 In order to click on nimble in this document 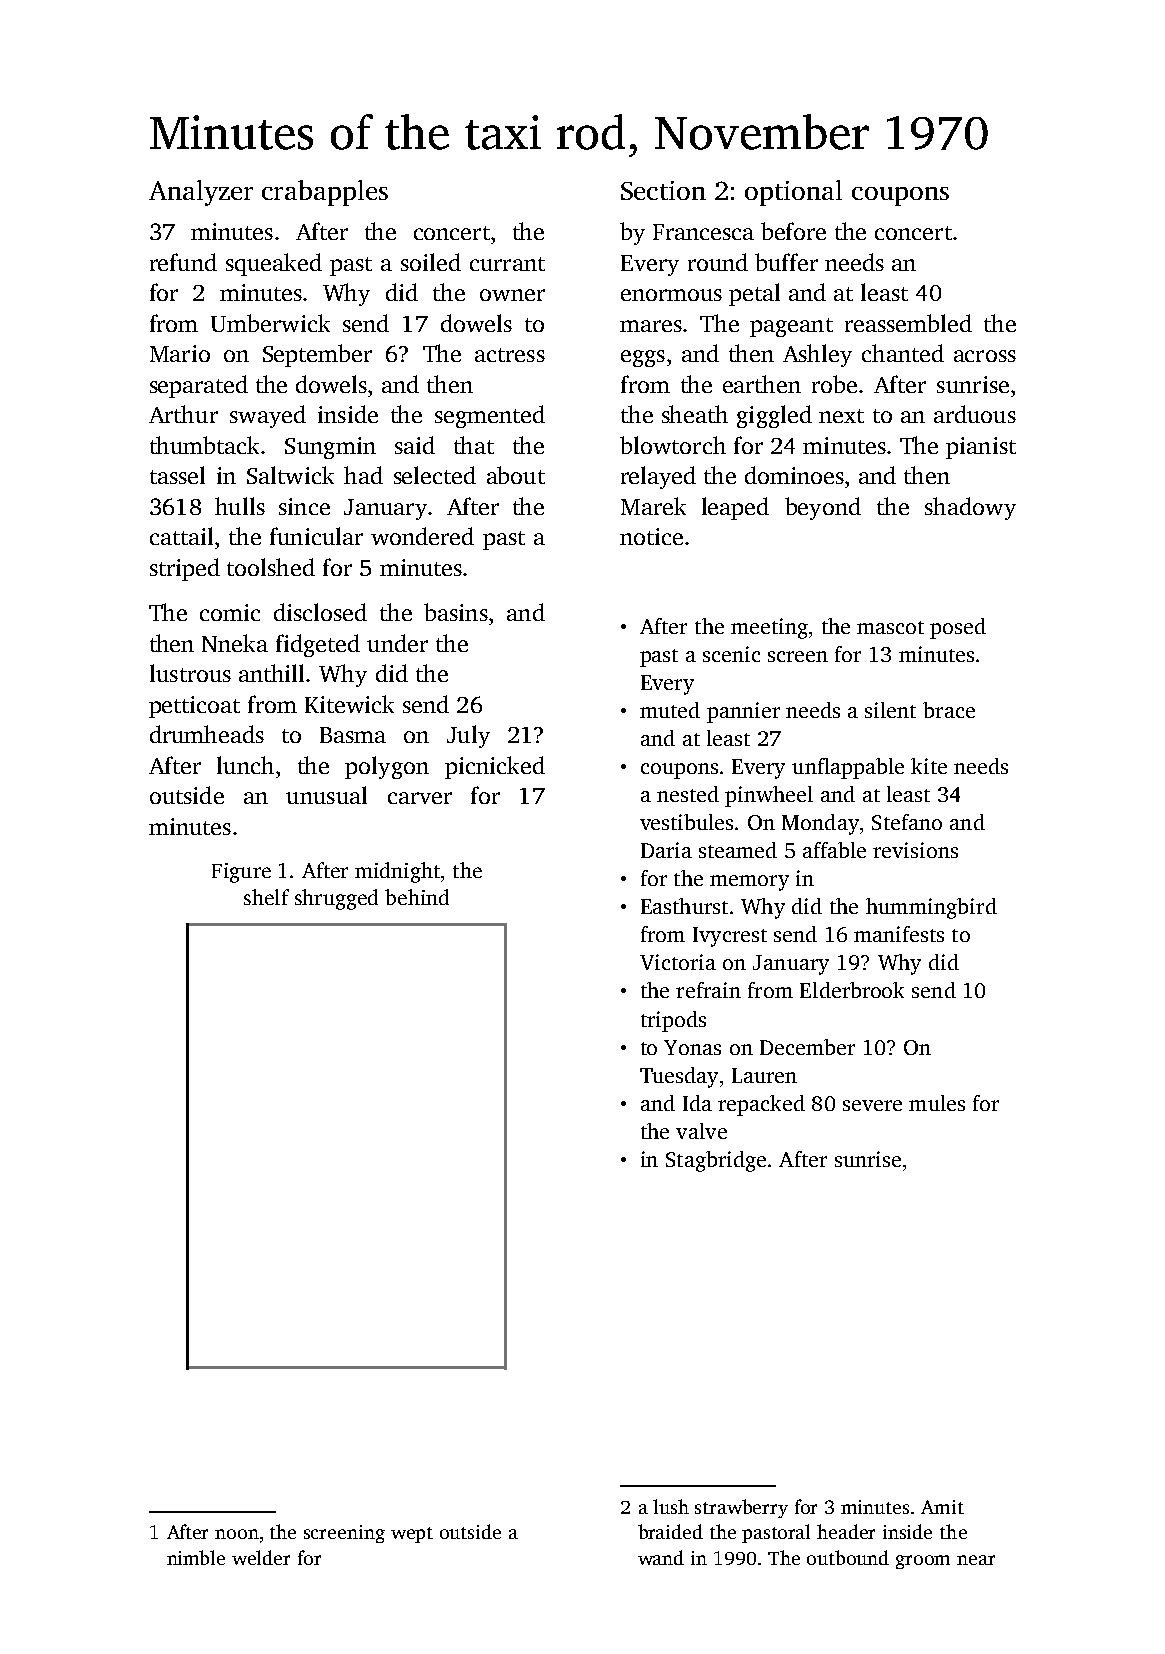, I will do `click(196, 1557)`.
